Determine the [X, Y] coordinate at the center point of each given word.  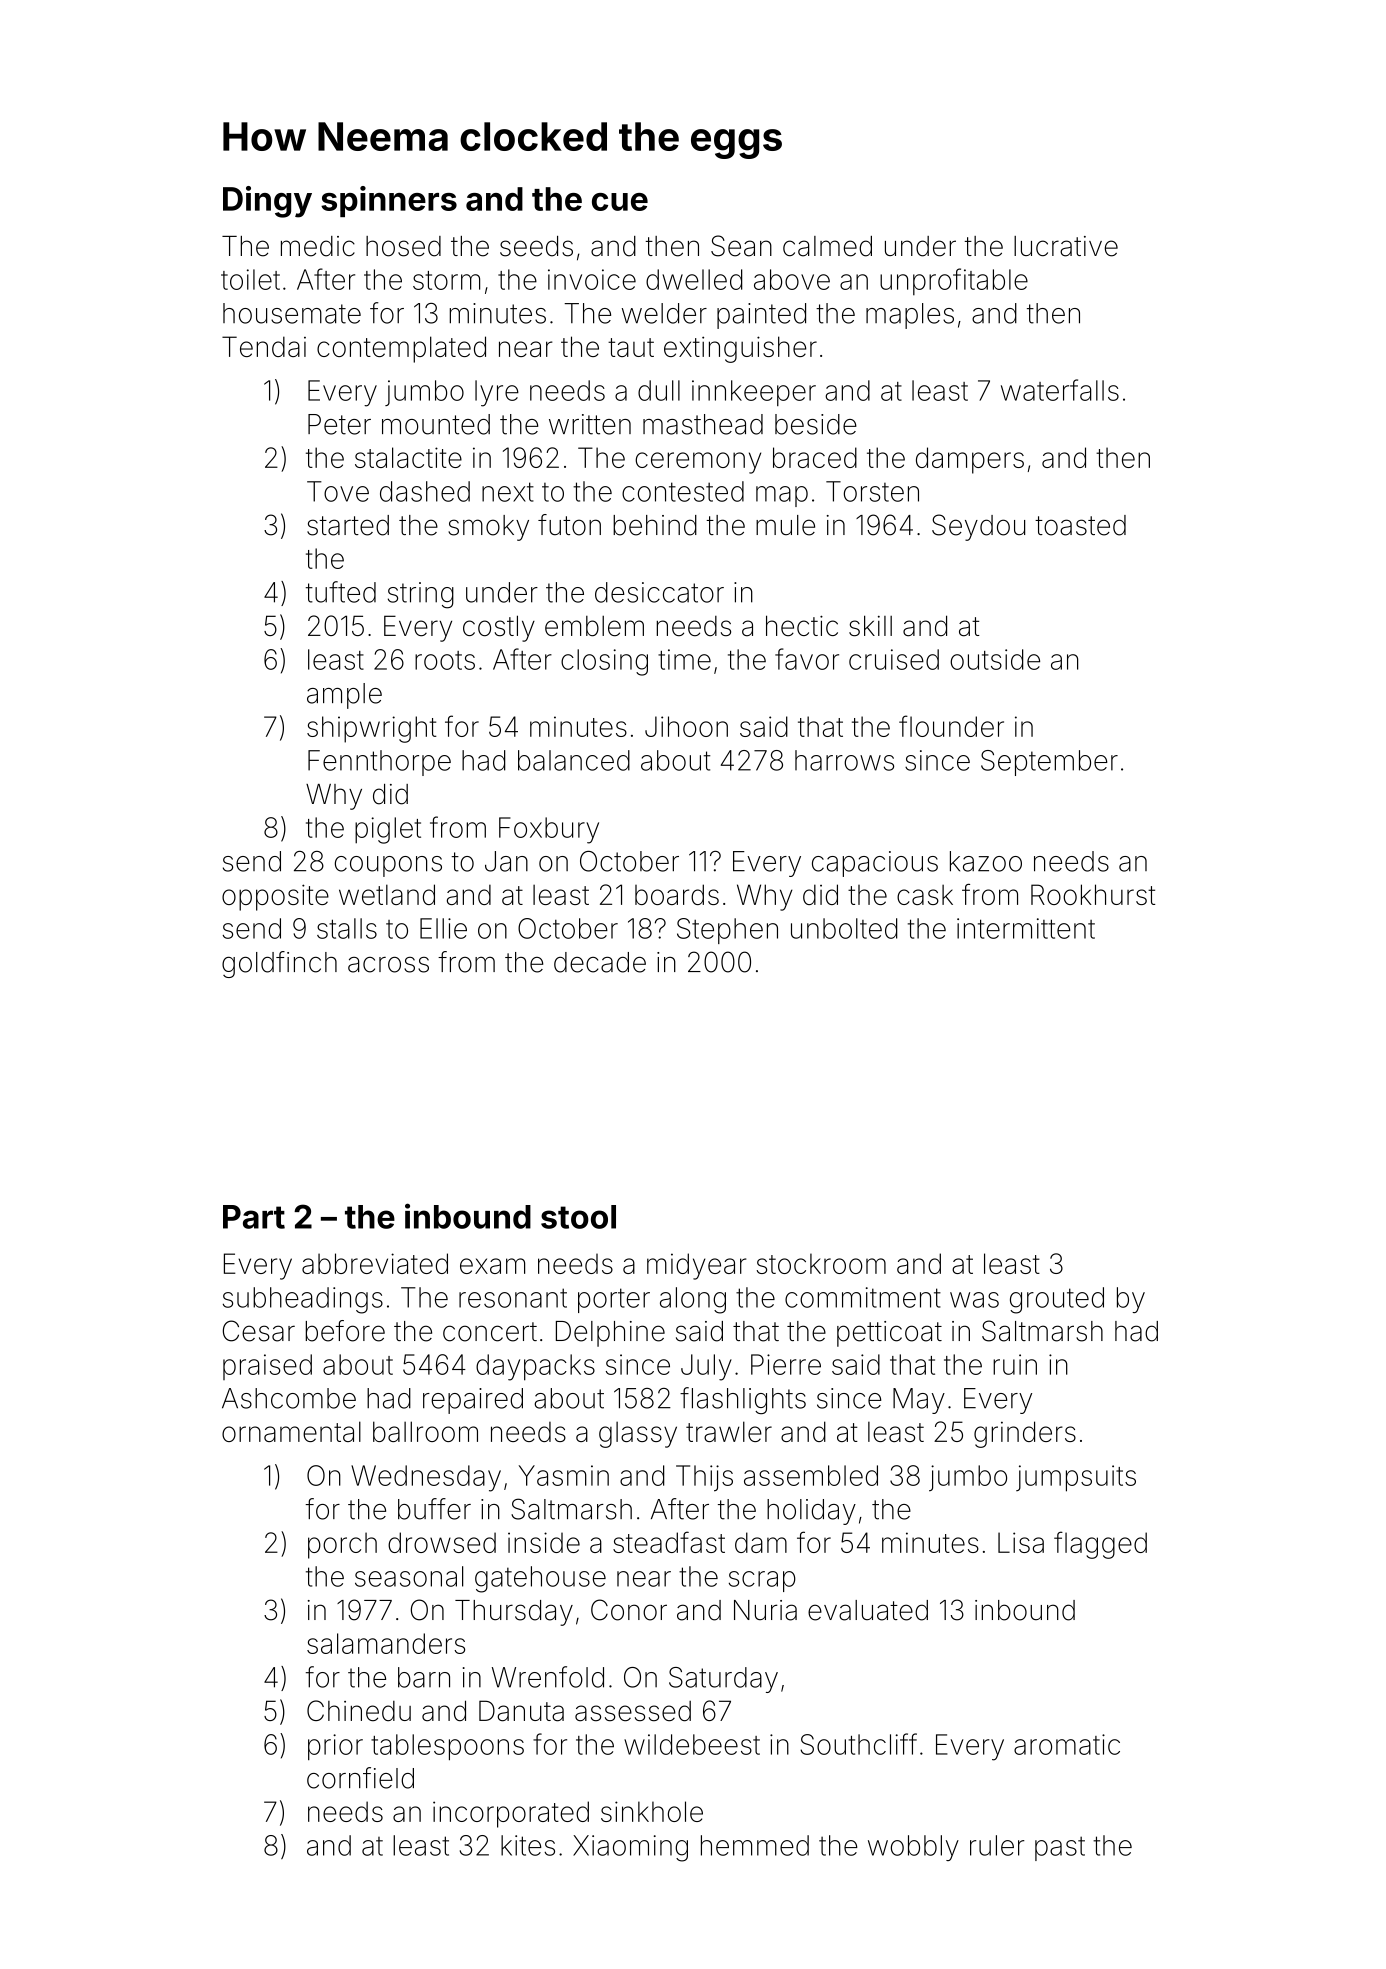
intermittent [1026, 928]
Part [254, 1217]
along [693, 1300]
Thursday [514, 1613]
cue [620, 202]
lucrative [1066, 246]
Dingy [267, 202]
